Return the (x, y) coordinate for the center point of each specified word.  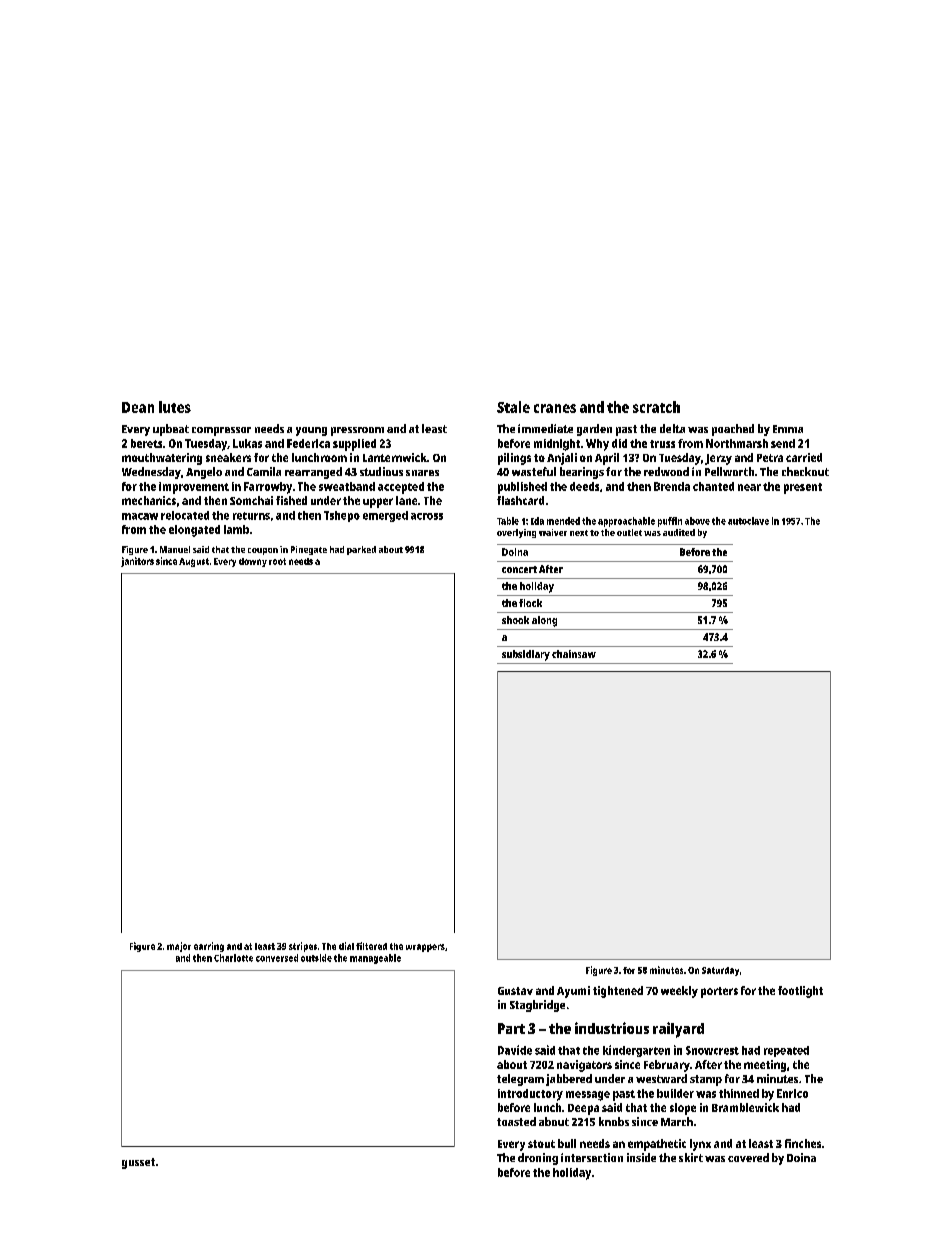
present (803, 488)
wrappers (425, 948)
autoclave (748, 521)
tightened (618, 992)
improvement (194, 488)
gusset (138, 1163)
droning (538, 1159)
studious (381, 471)
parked (361, 550)
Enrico (792, 1093)
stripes (303, 947)
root (277, 561)
